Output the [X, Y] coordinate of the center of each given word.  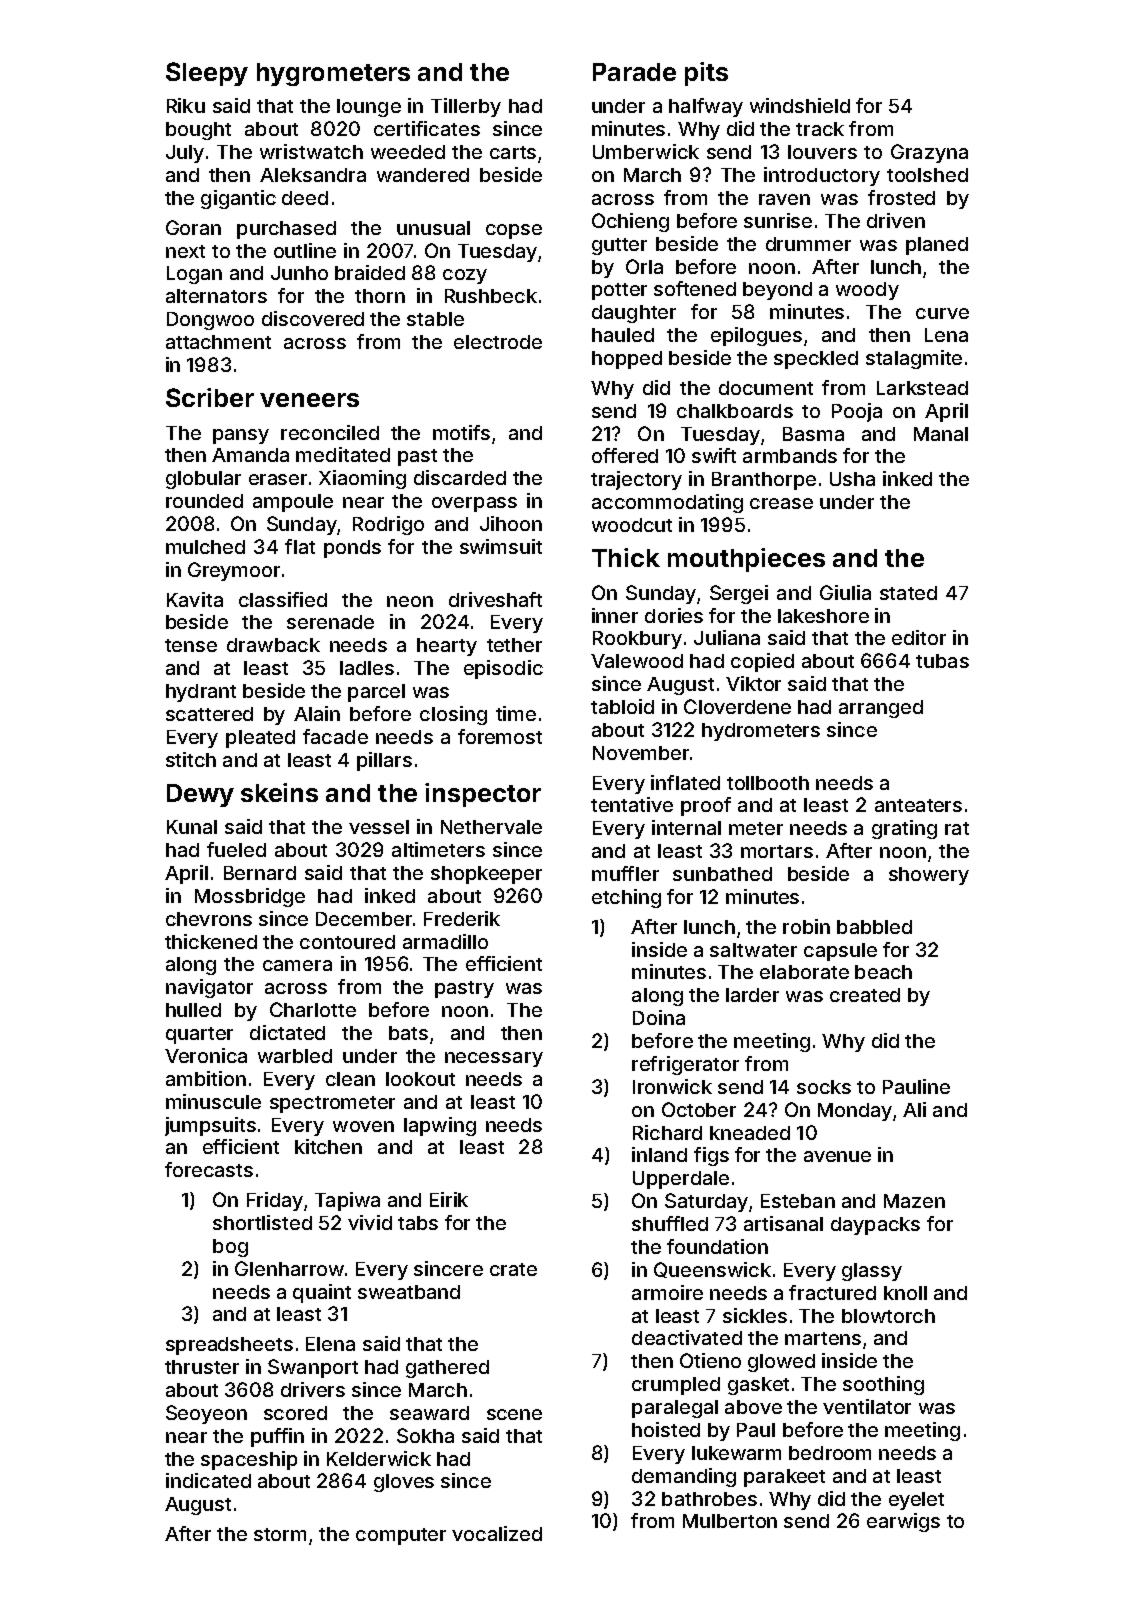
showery [929, 876]
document [766, 388]
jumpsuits [210, 1126]
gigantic [238, 199]
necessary [494, 1059]
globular [203, 480]
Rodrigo [388, 525]
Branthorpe [764, 481]
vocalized [497, 1533]
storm [280, 1534]
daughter [634, 314]
